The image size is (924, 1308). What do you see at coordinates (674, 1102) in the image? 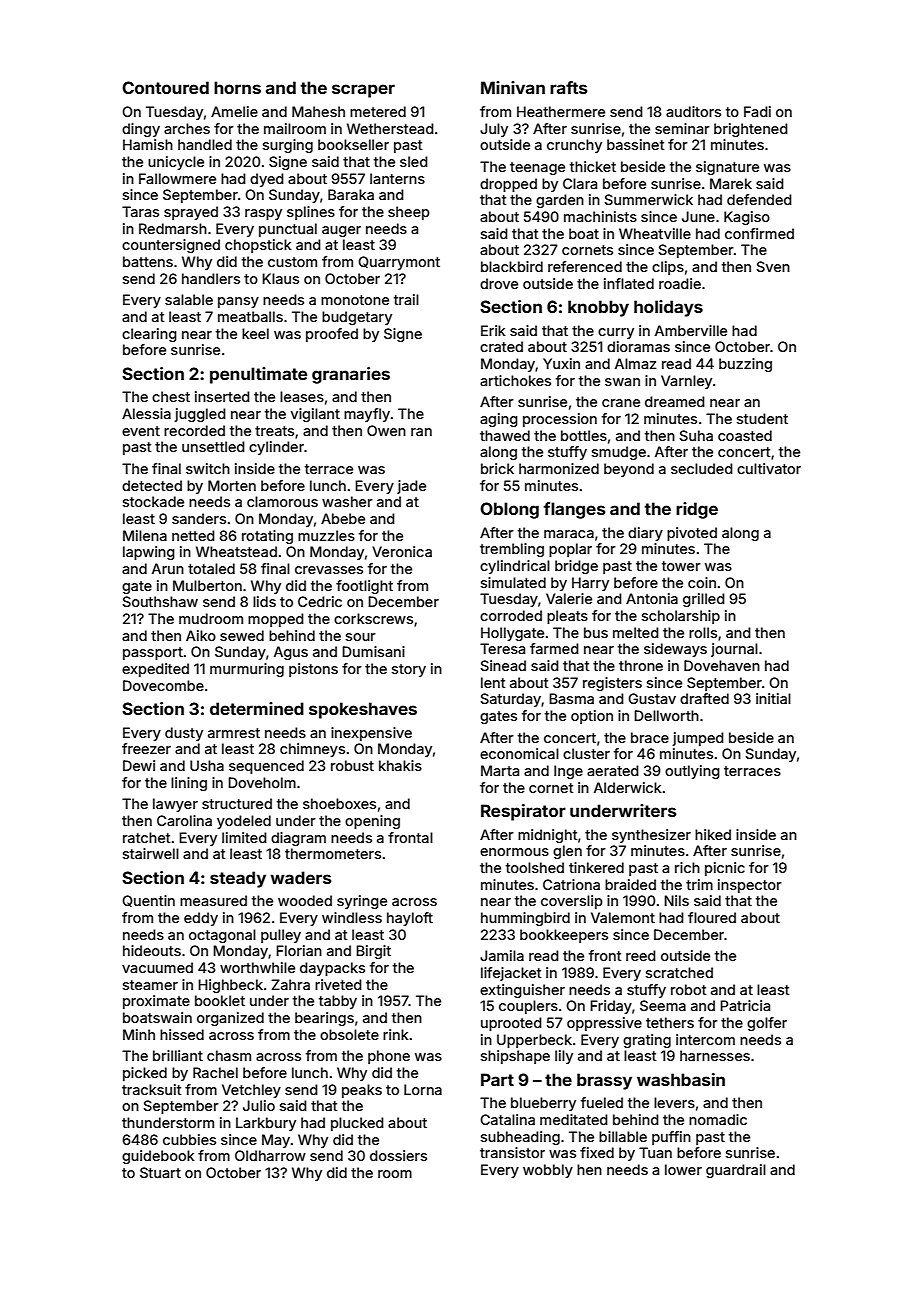
I see `levers` at bounding box center [674, 1102].
